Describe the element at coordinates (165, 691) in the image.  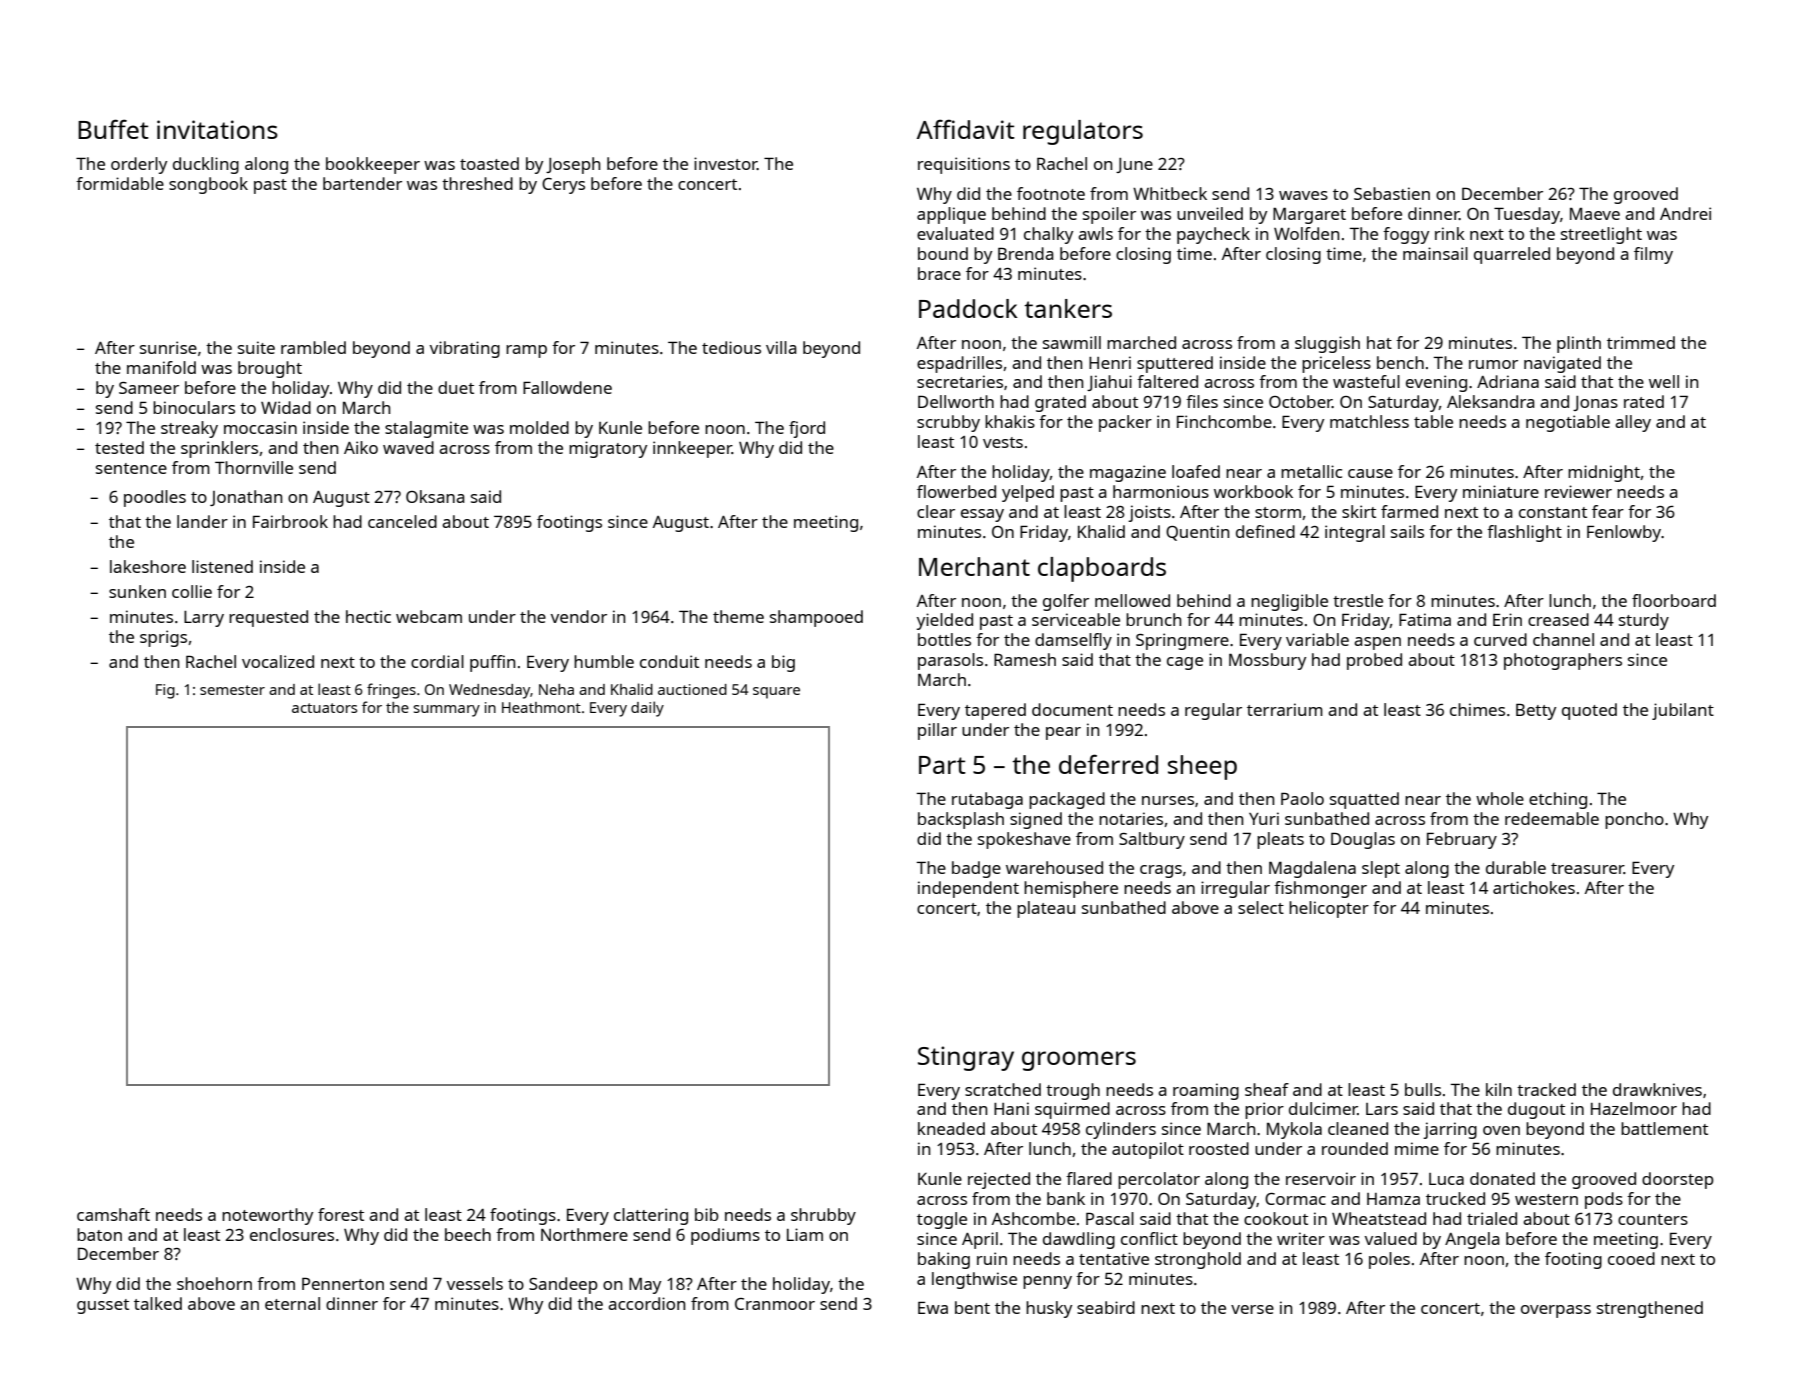
I see `Fig` at that location.
